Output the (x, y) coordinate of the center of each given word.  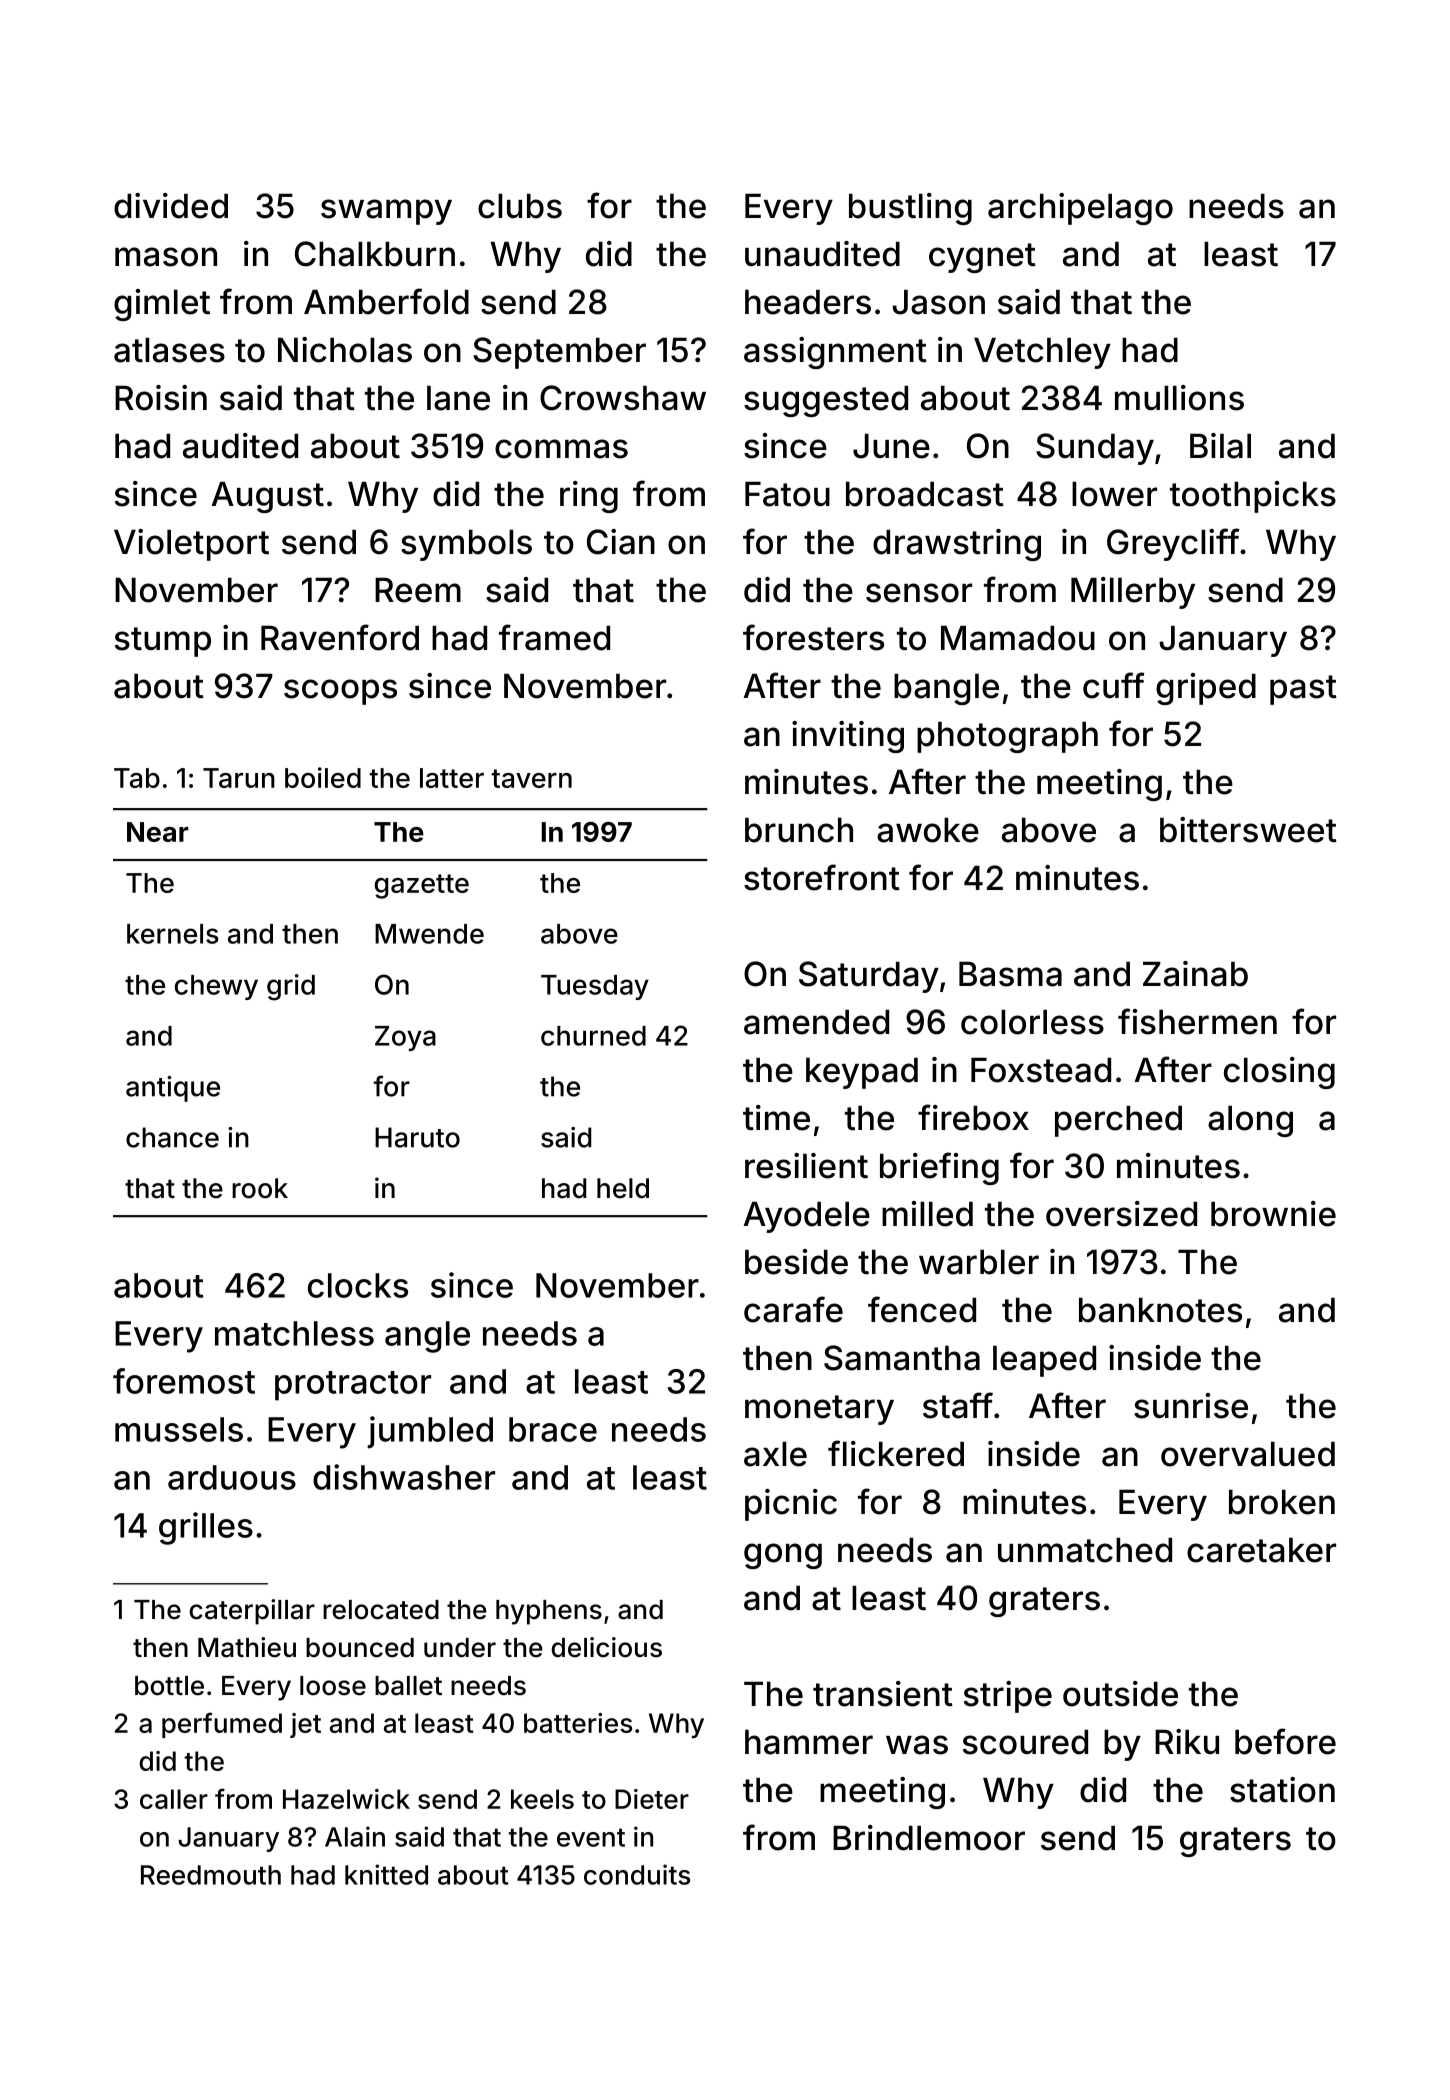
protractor (353, 1386)
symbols (466, 545)
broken (1282, 1502)
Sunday (1095, 449)
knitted (386, 1874)
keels (542, 1799)
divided (171, 206)
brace (553, 1429)
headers (808, 302)
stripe (1008, 1697)
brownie (1273, 1214)
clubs (520, 206)
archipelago (1080, 209)
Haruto (417, 1137)
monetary (819, 1410)
